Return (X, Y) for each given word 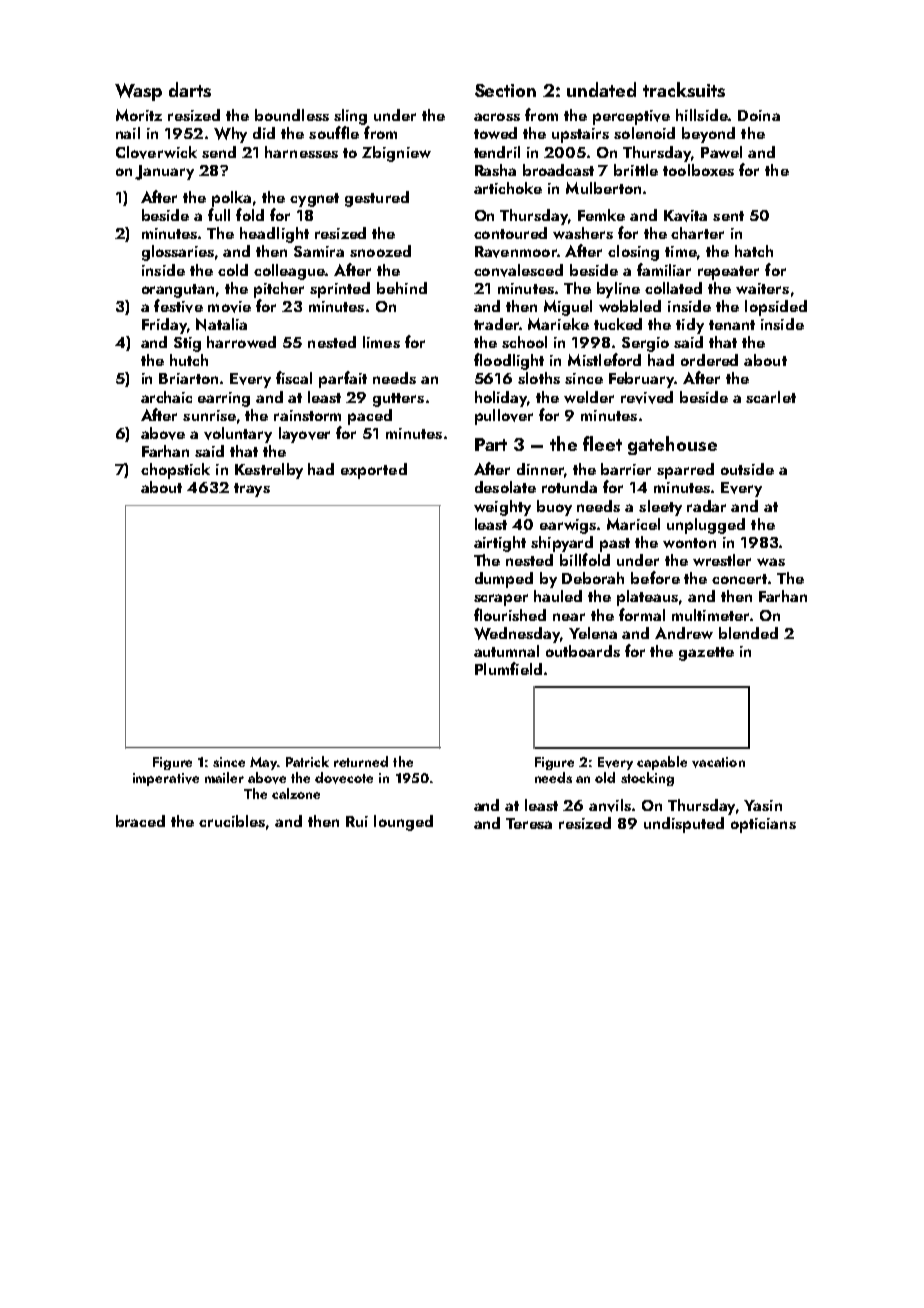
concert (739, 579)
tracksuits (684, 89)
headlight (274, 235)
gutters (398, 400)
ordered (709, 360)
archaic (166, 397)
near (569, 617)
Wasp (138, 92)
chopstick (175, 471)
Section (505, 90)
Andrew (684, 633)
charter (697, 233)
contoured (510, 233)
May (263, 763)
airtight (500, 544)
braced (140, 821)
